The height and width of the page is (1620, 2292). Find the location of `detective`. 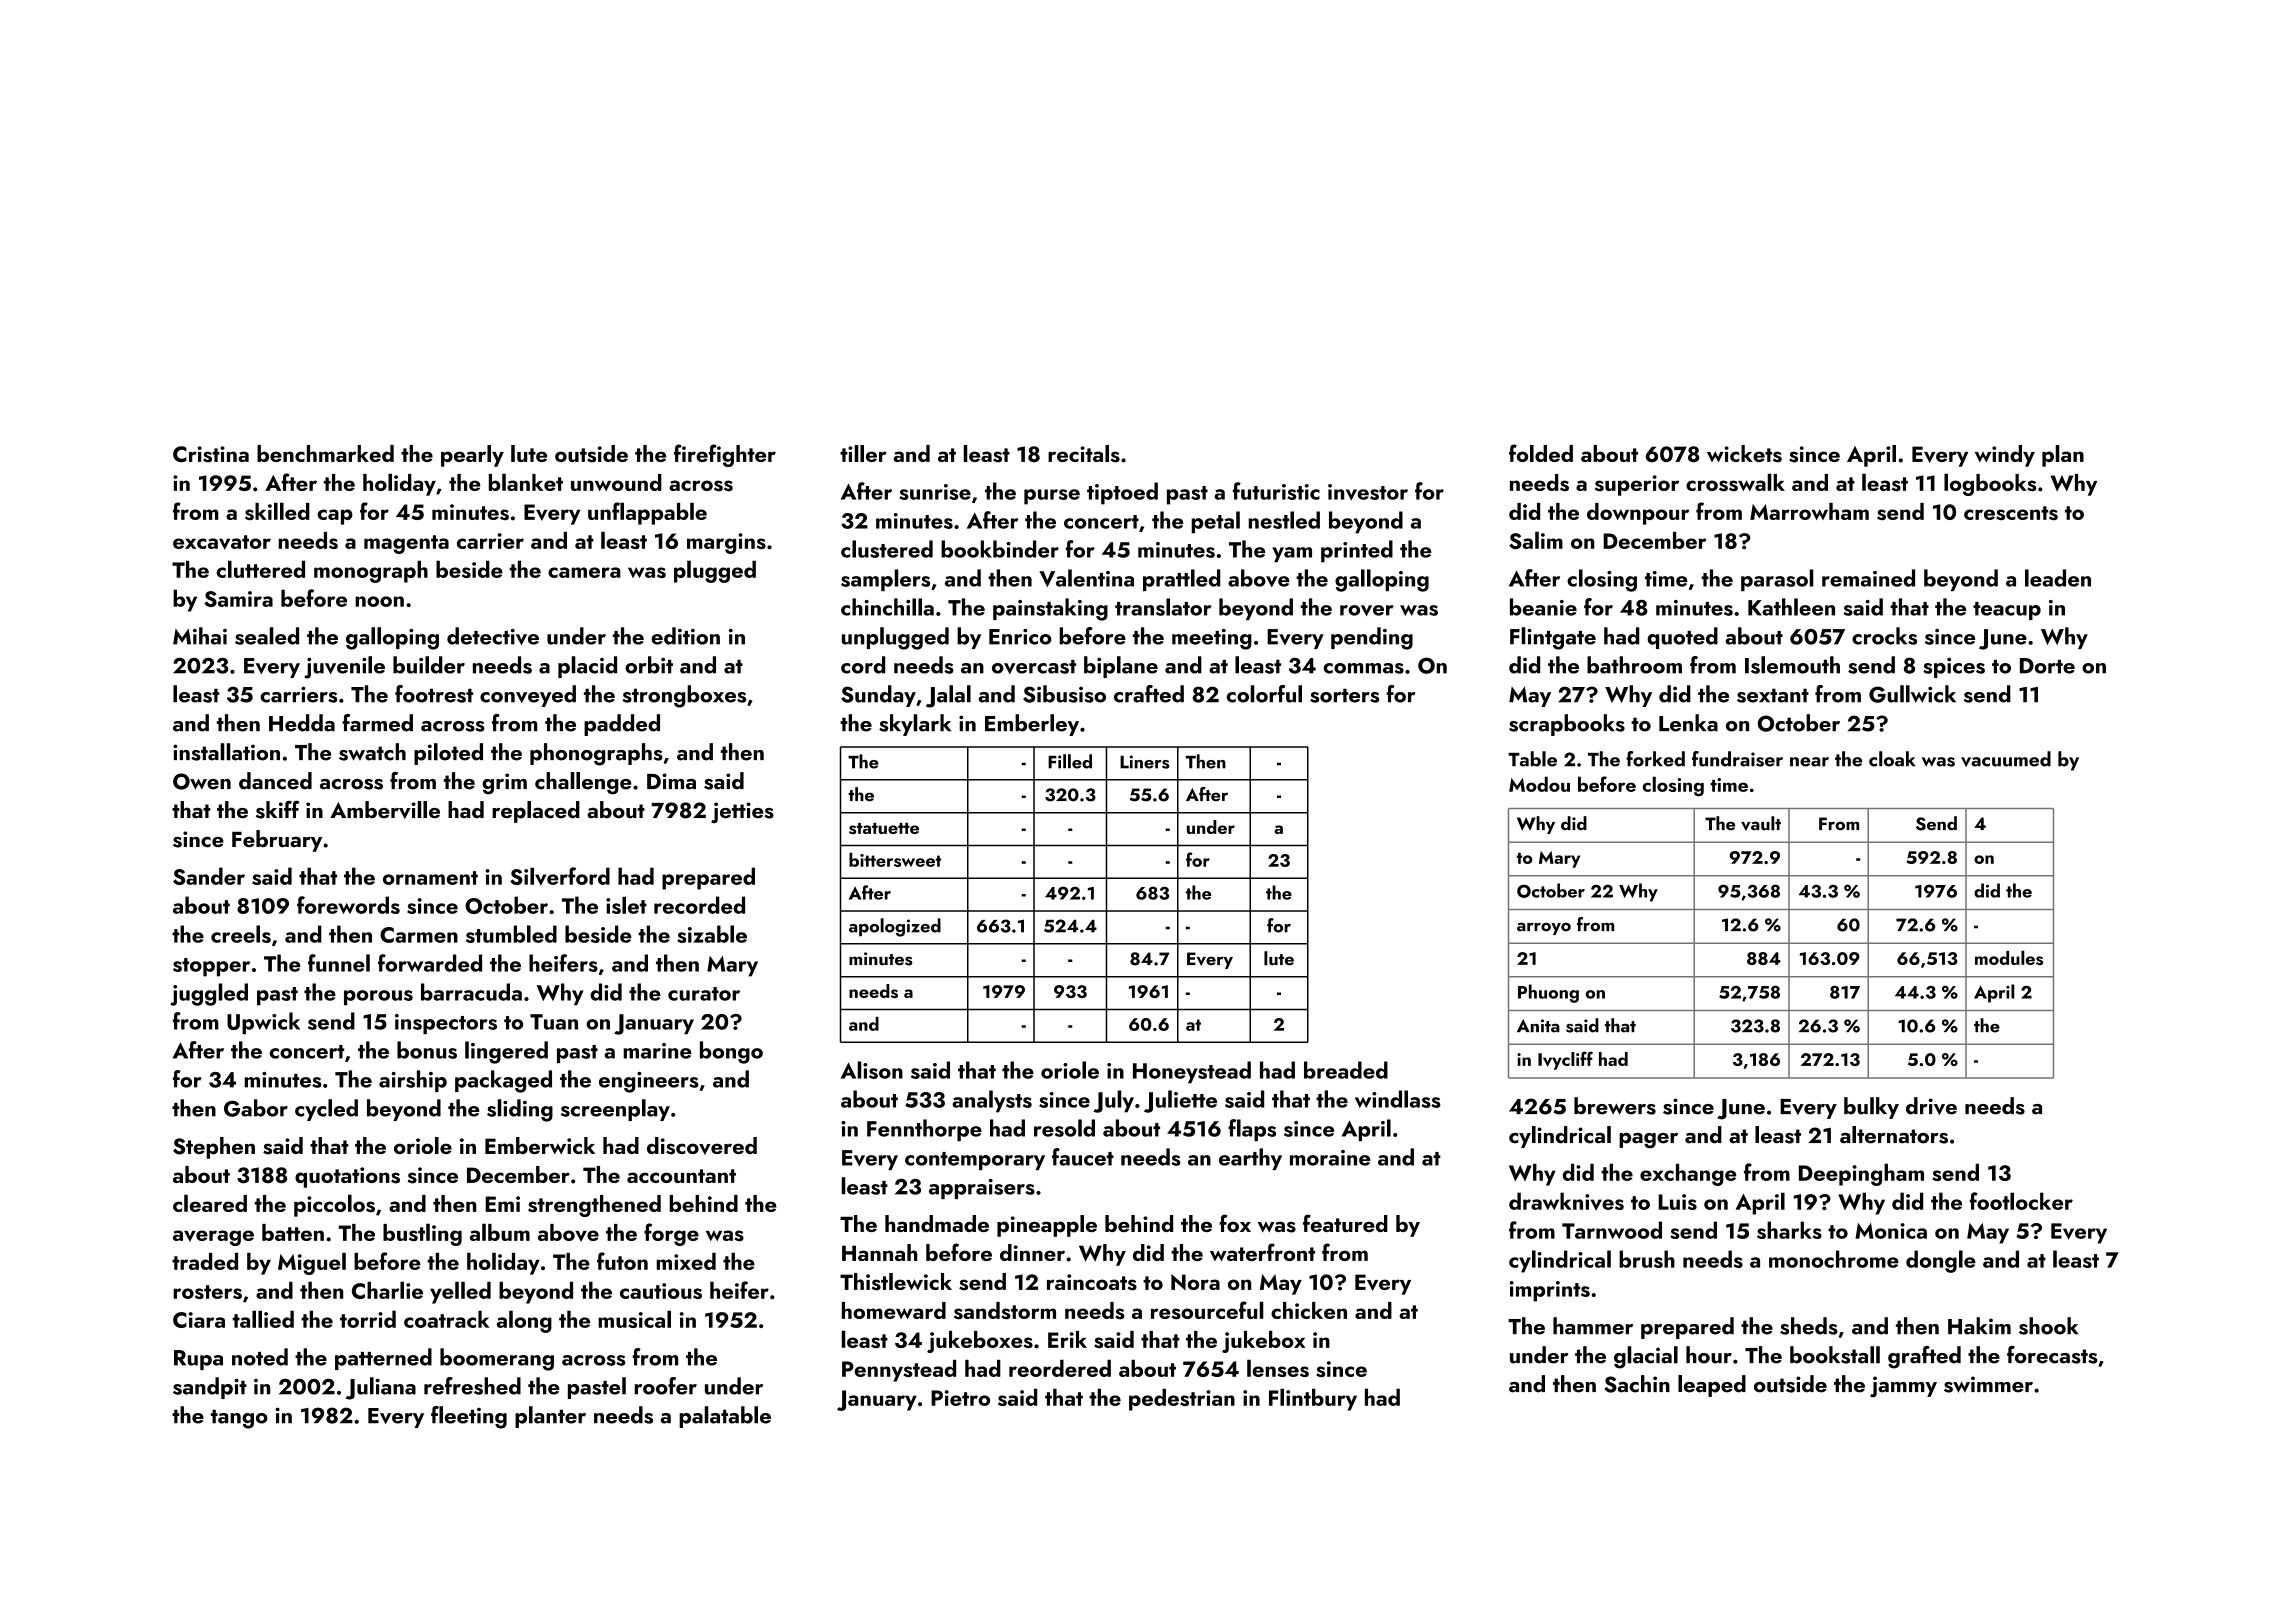

detective is located at coordinates (493, 636).
